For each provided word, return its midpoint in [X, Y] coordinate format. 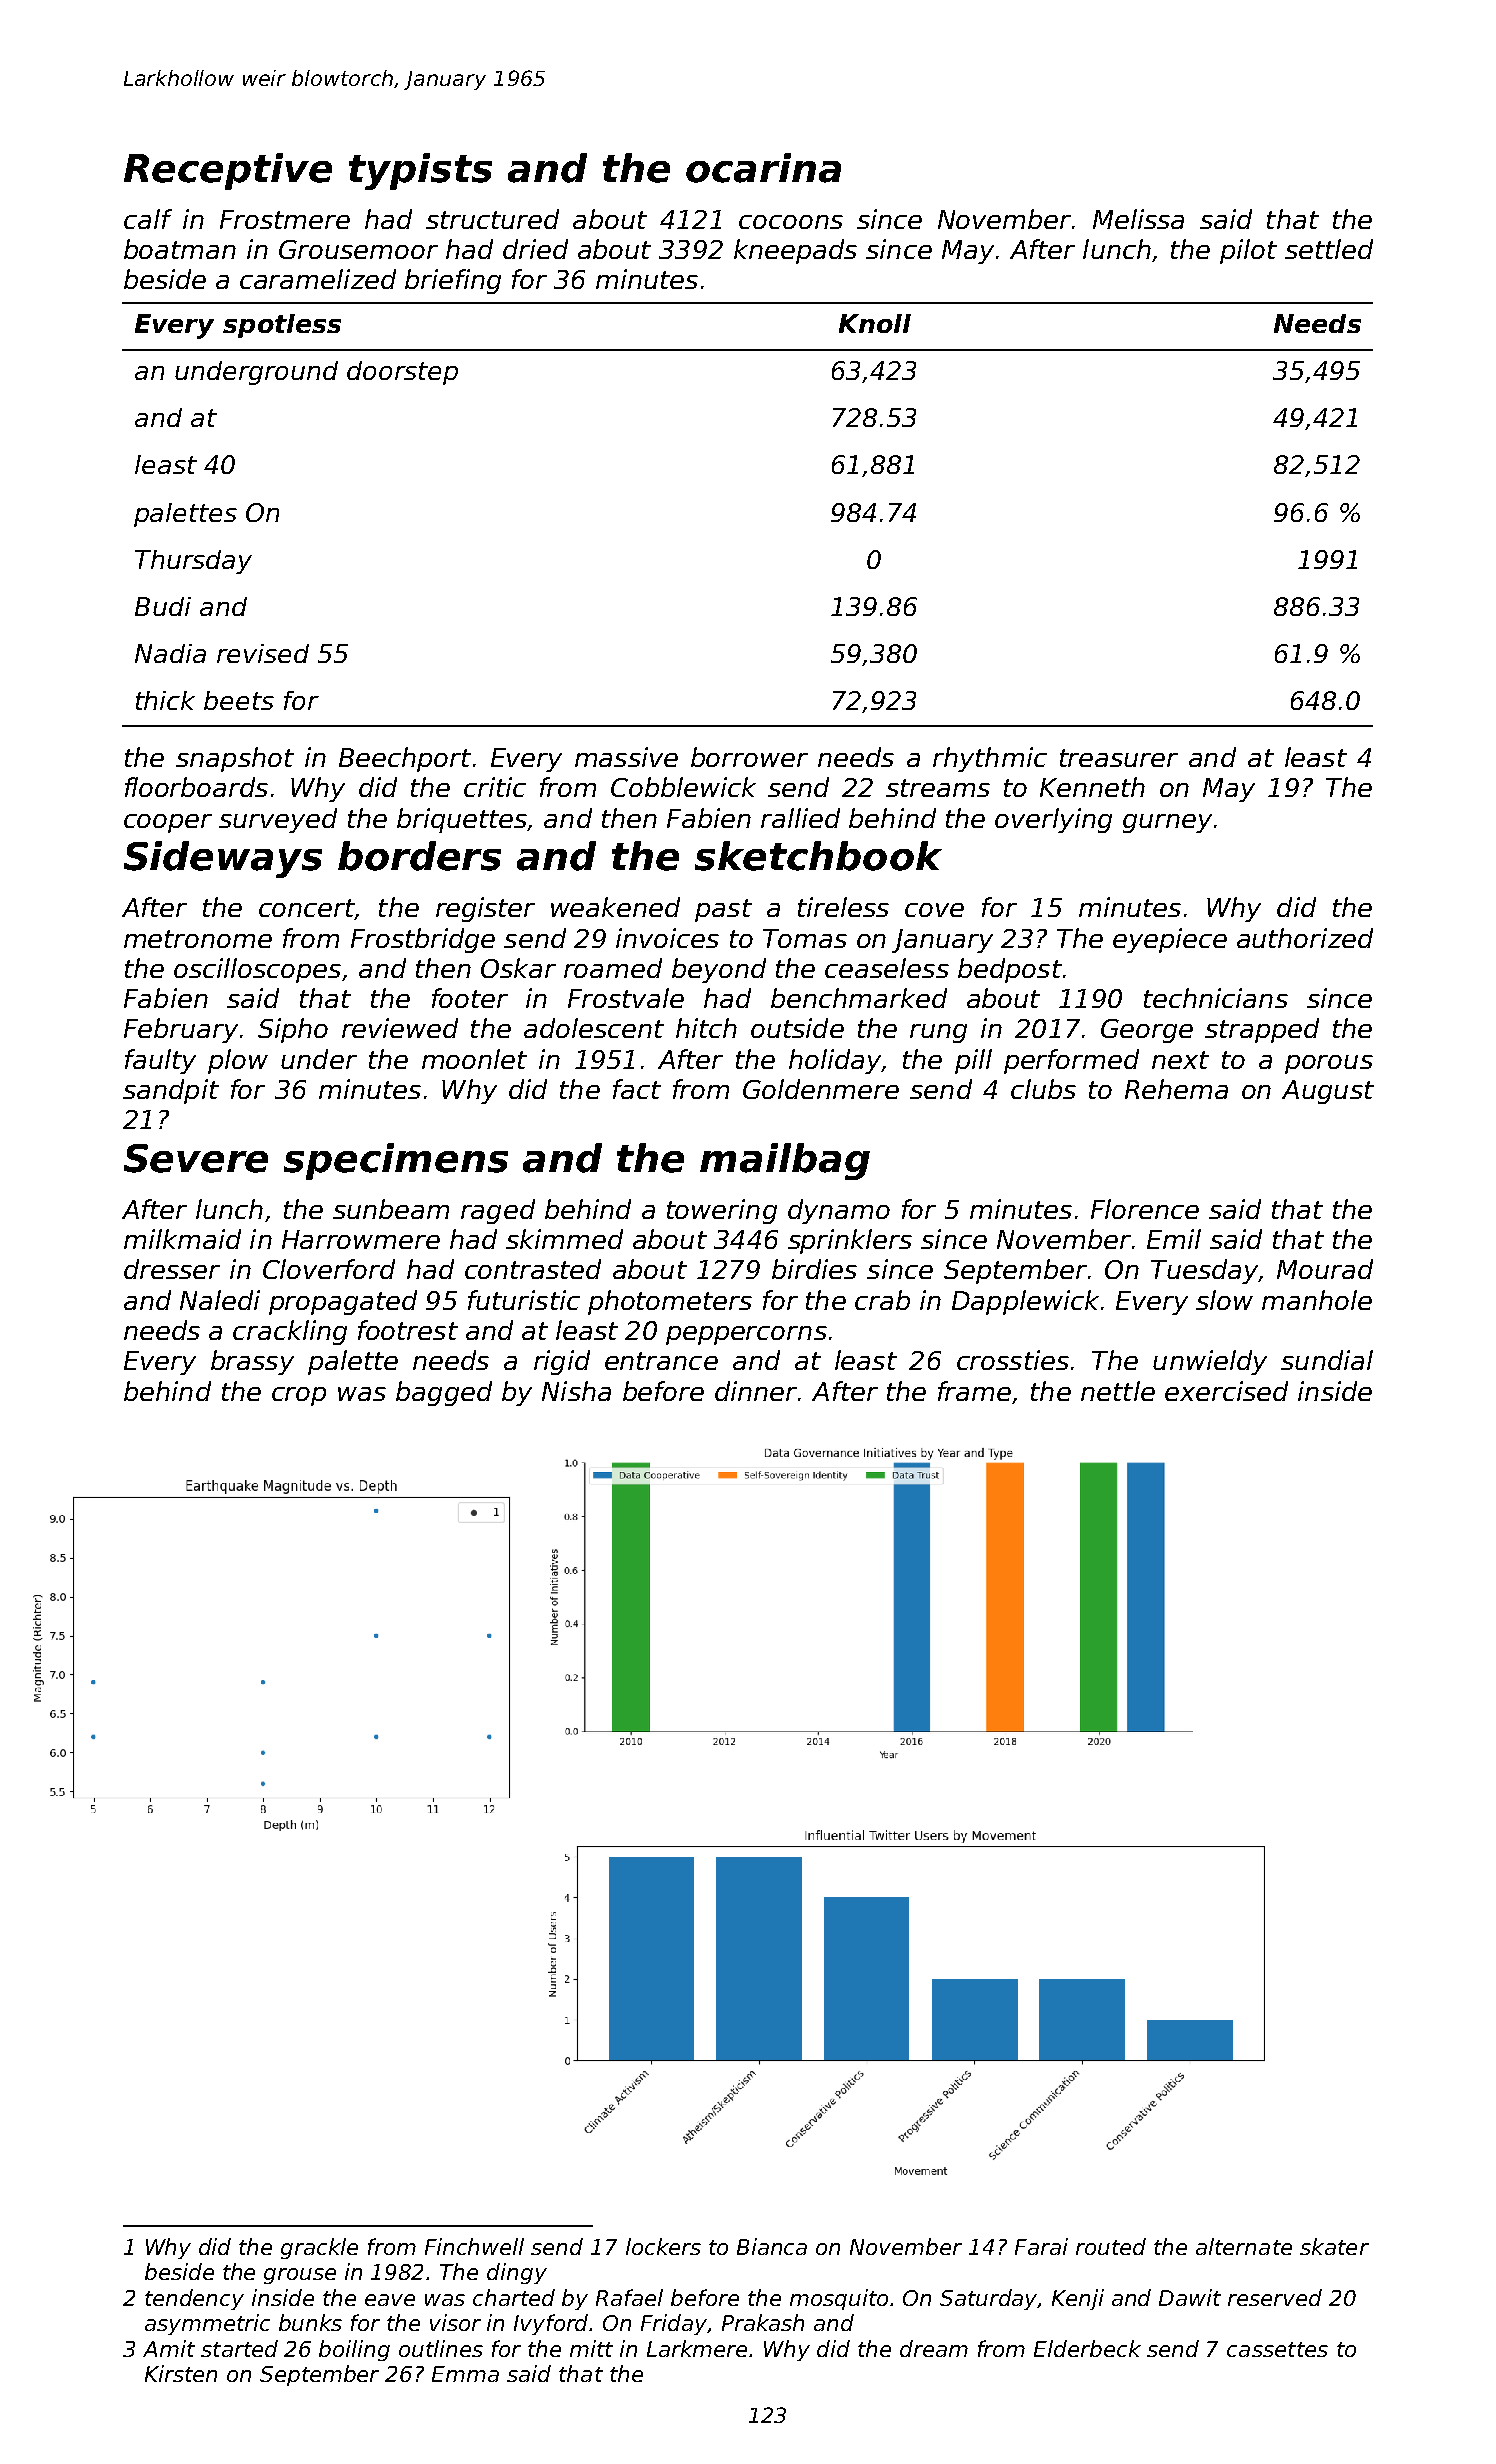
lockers [663, 2246]
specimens [396, 1161]
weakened [615, 907]
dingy [517, 2273]
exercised [1226, 1391]
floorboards [196, 787]
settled [1329, 249]
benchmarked [859, 998]
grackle [319, 2248]
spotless [282, 326]
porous [1329, 1064]
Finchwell [474, 2246]
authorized [1305, 938]
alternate [1244, 2246]
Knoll [875, 323]
